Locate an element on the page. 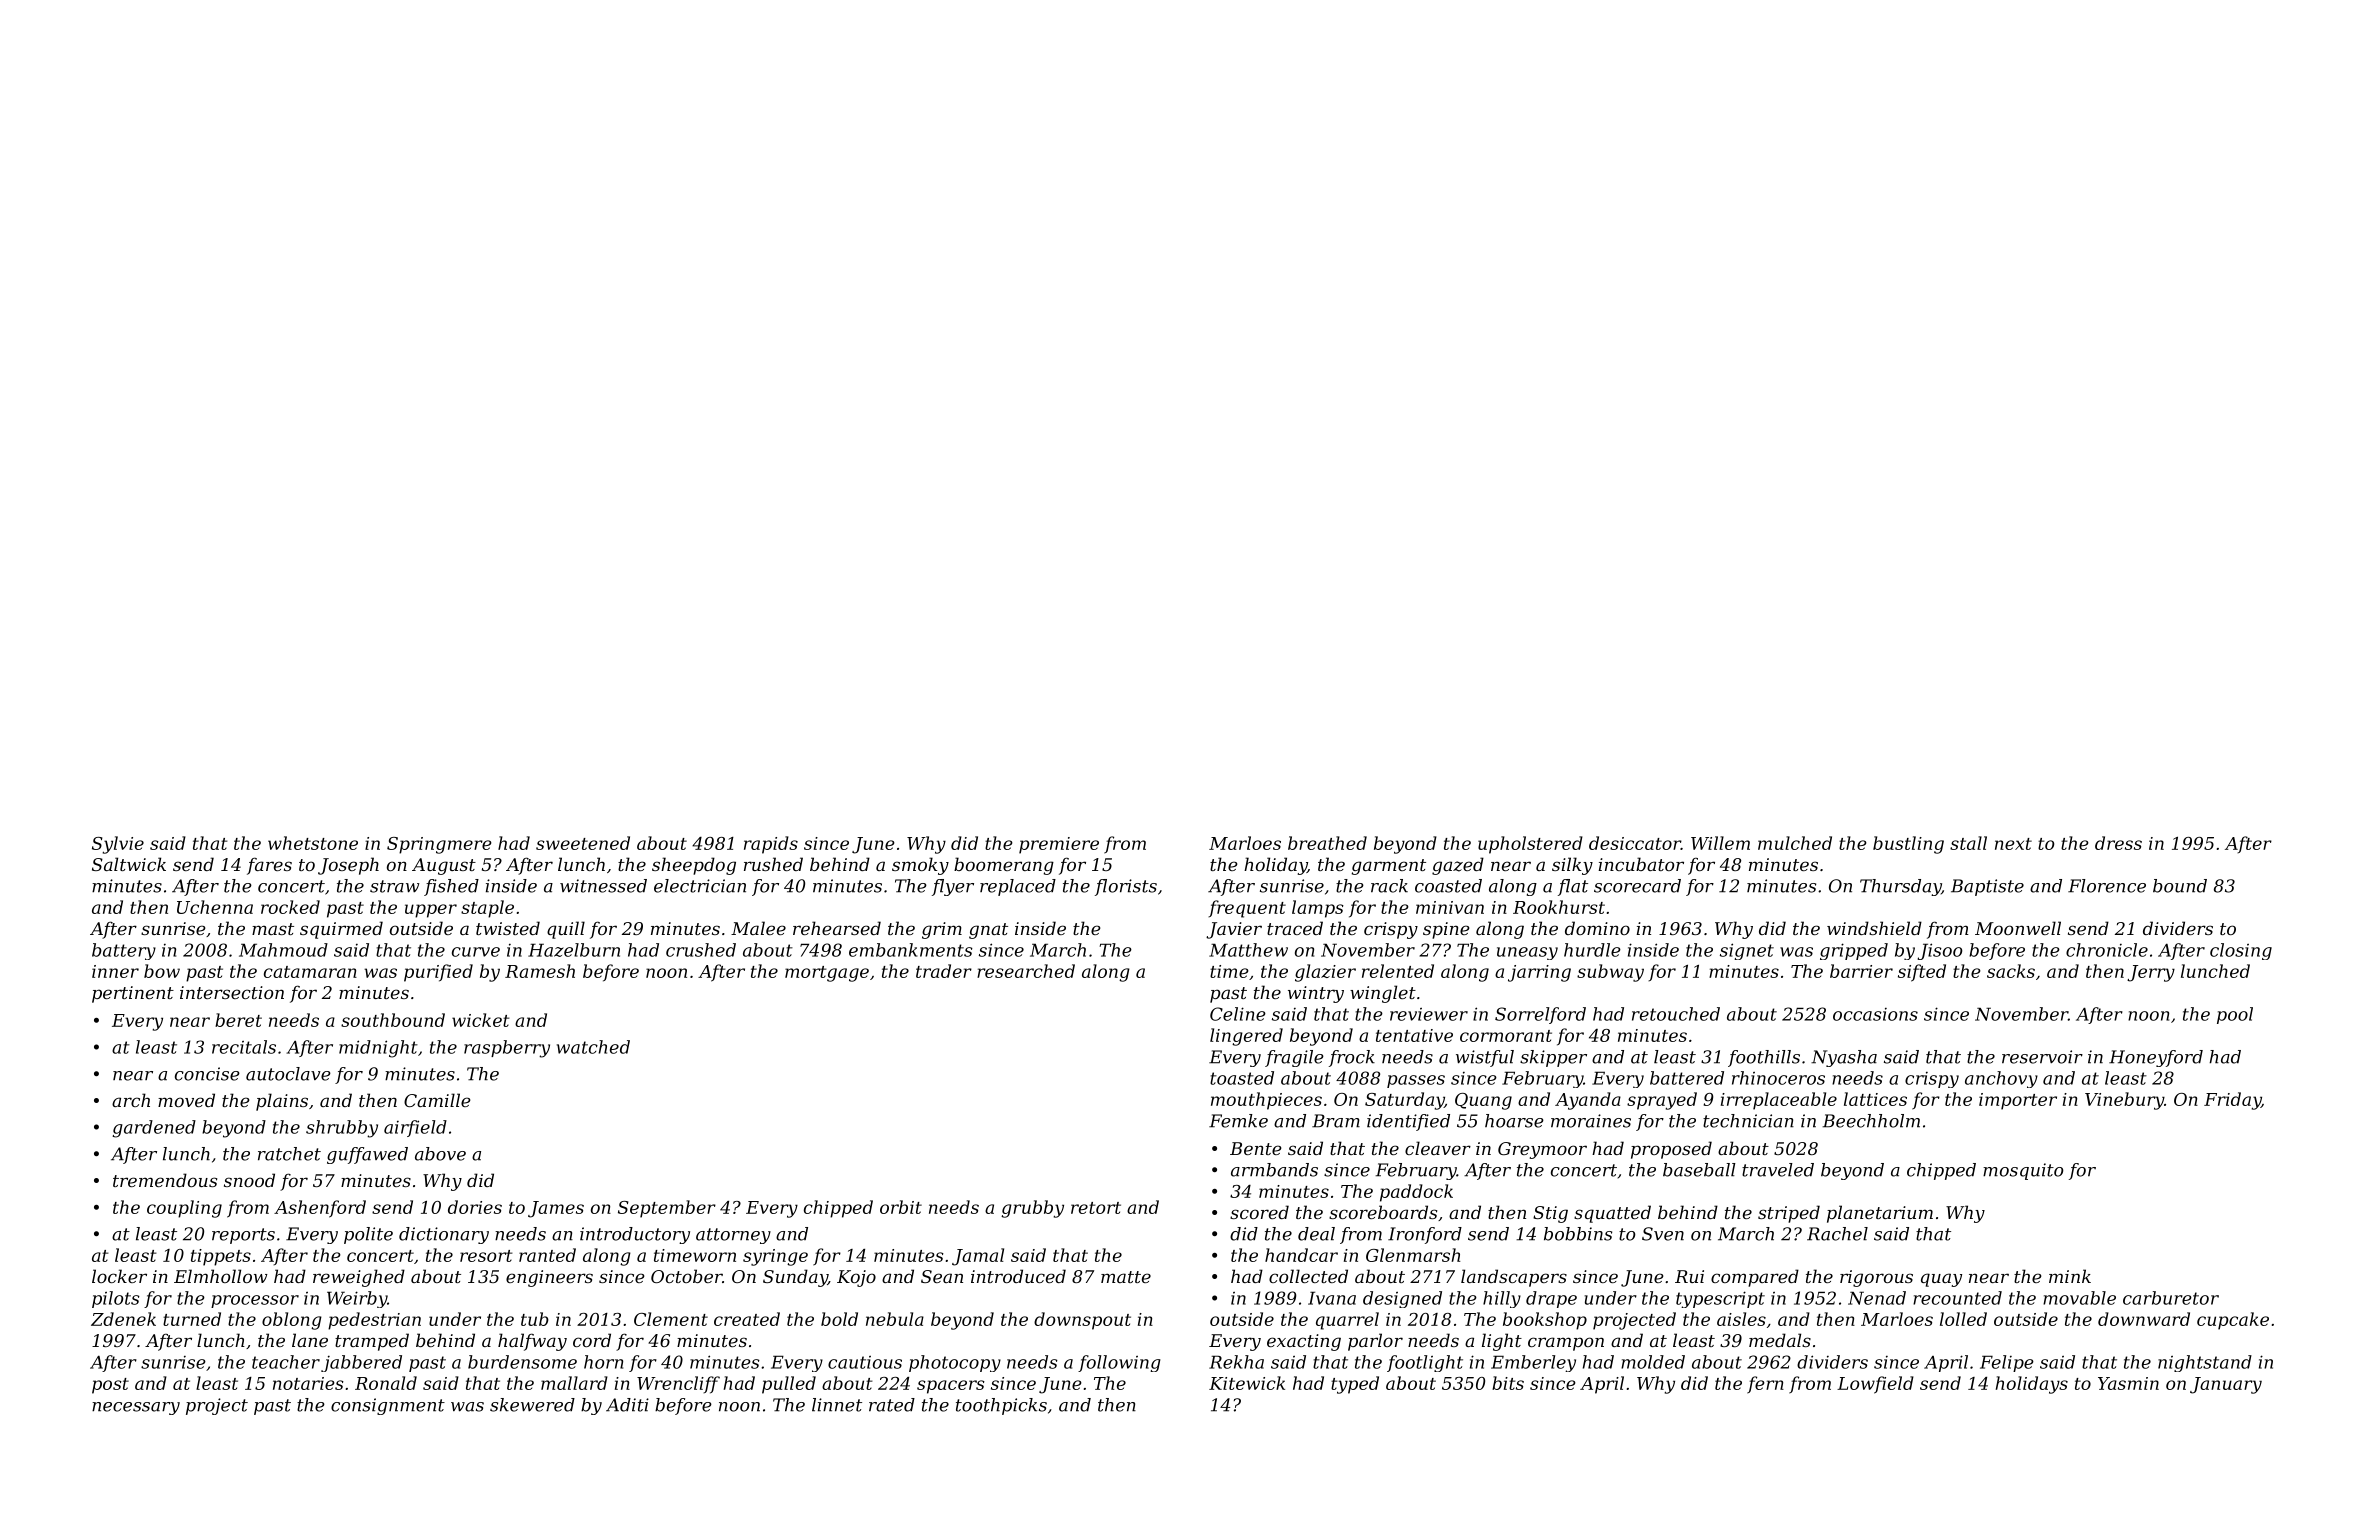 The image size is (2380, 1540). mosquito is located at coordinates (2023, 1171).
